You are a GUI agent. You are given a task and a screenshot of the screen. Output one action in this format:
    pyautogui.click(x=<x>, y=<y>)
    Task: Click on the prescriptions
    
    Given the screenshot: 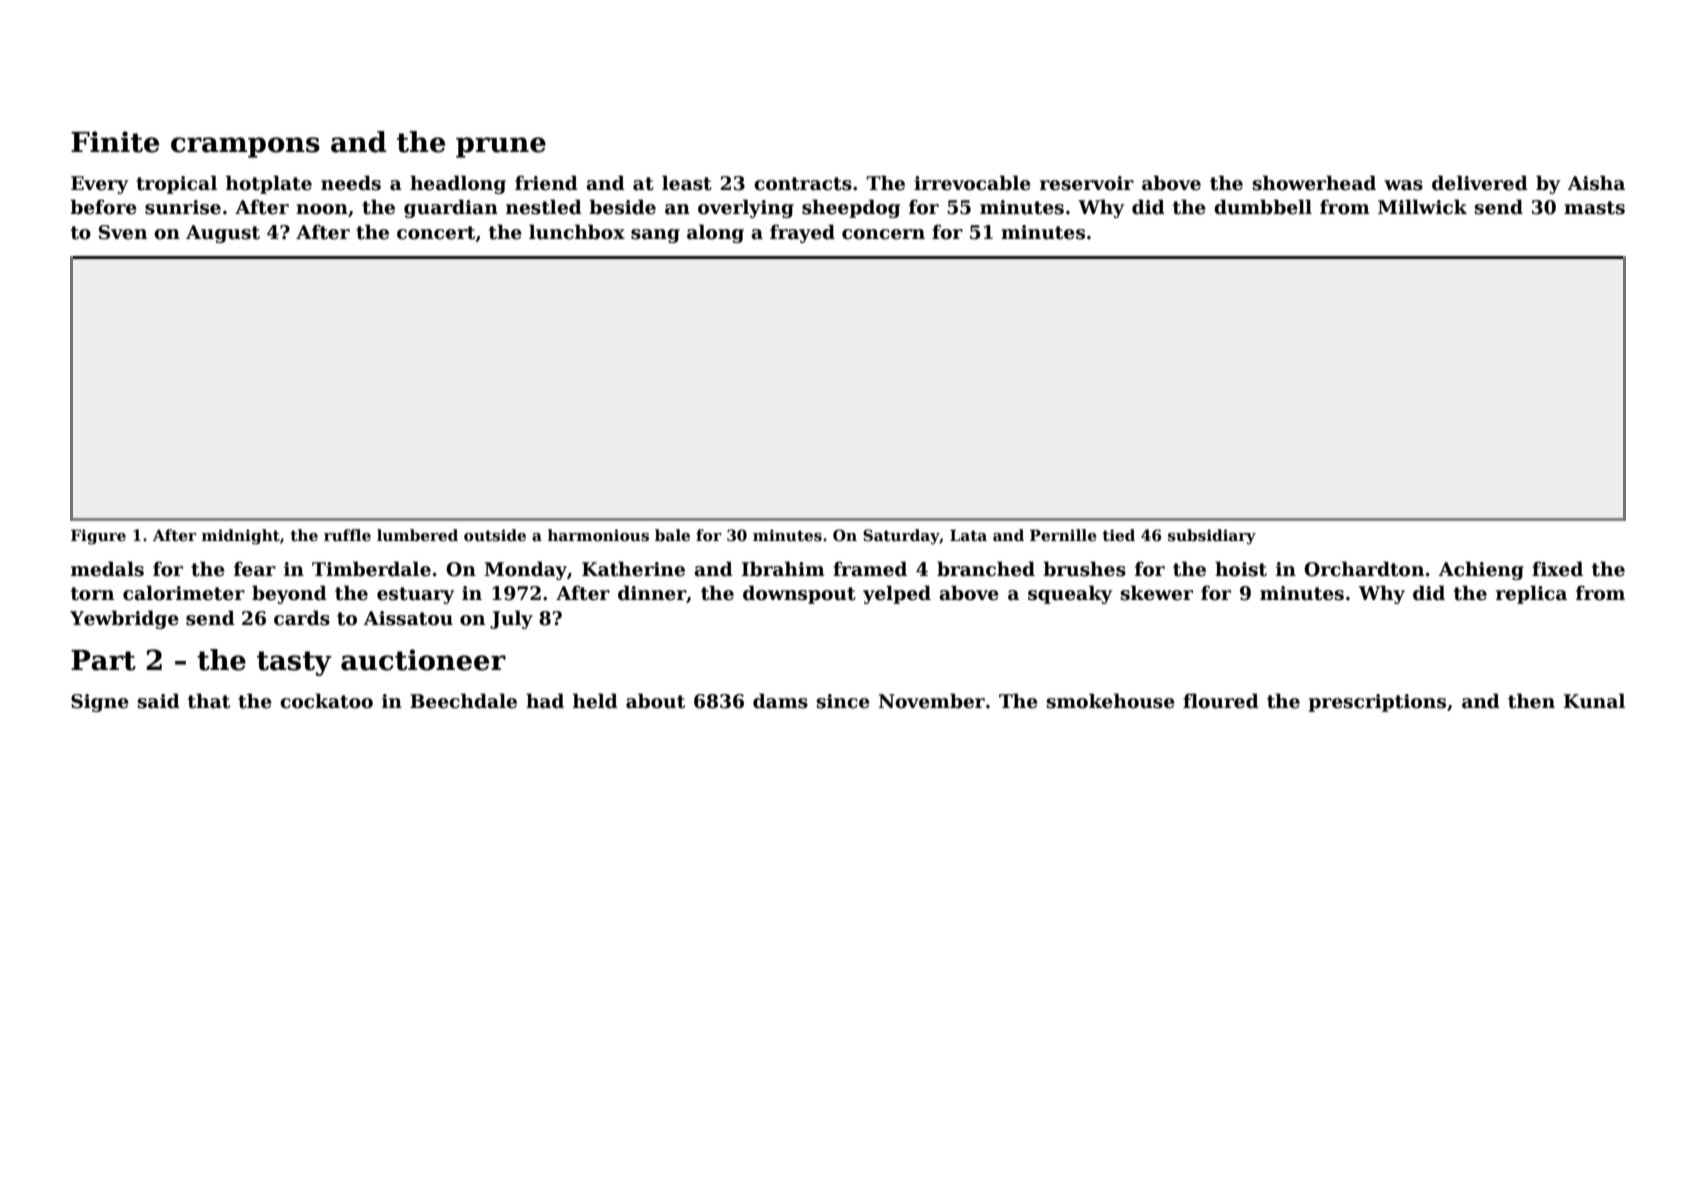 What is the action you would take?
    pyautogui.click(x=1377, y=703)
